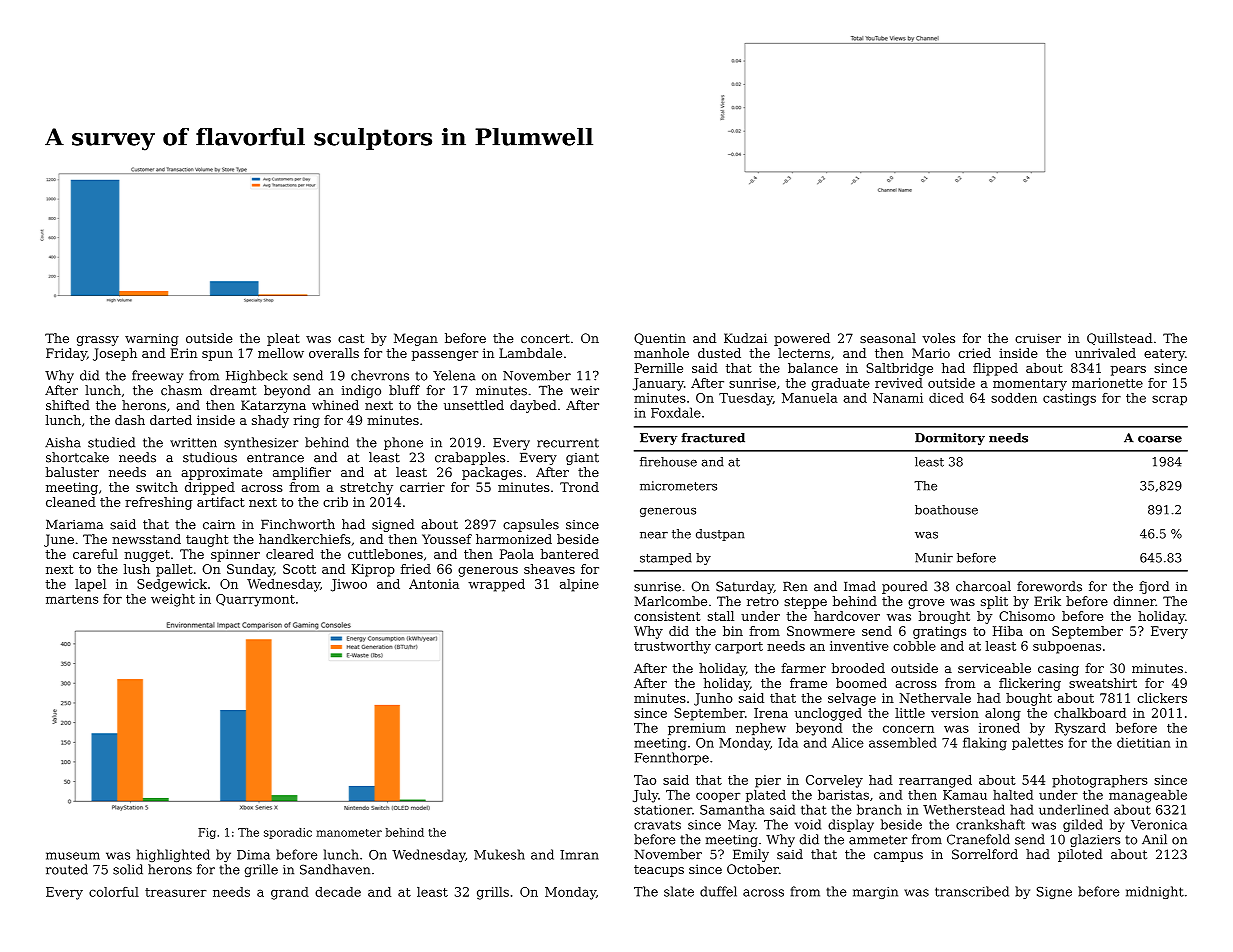 The image size is (1233, 952). What do you see at coordinates (697, 729) in the image?
I see `premium` at bounding box center [697, 729].
